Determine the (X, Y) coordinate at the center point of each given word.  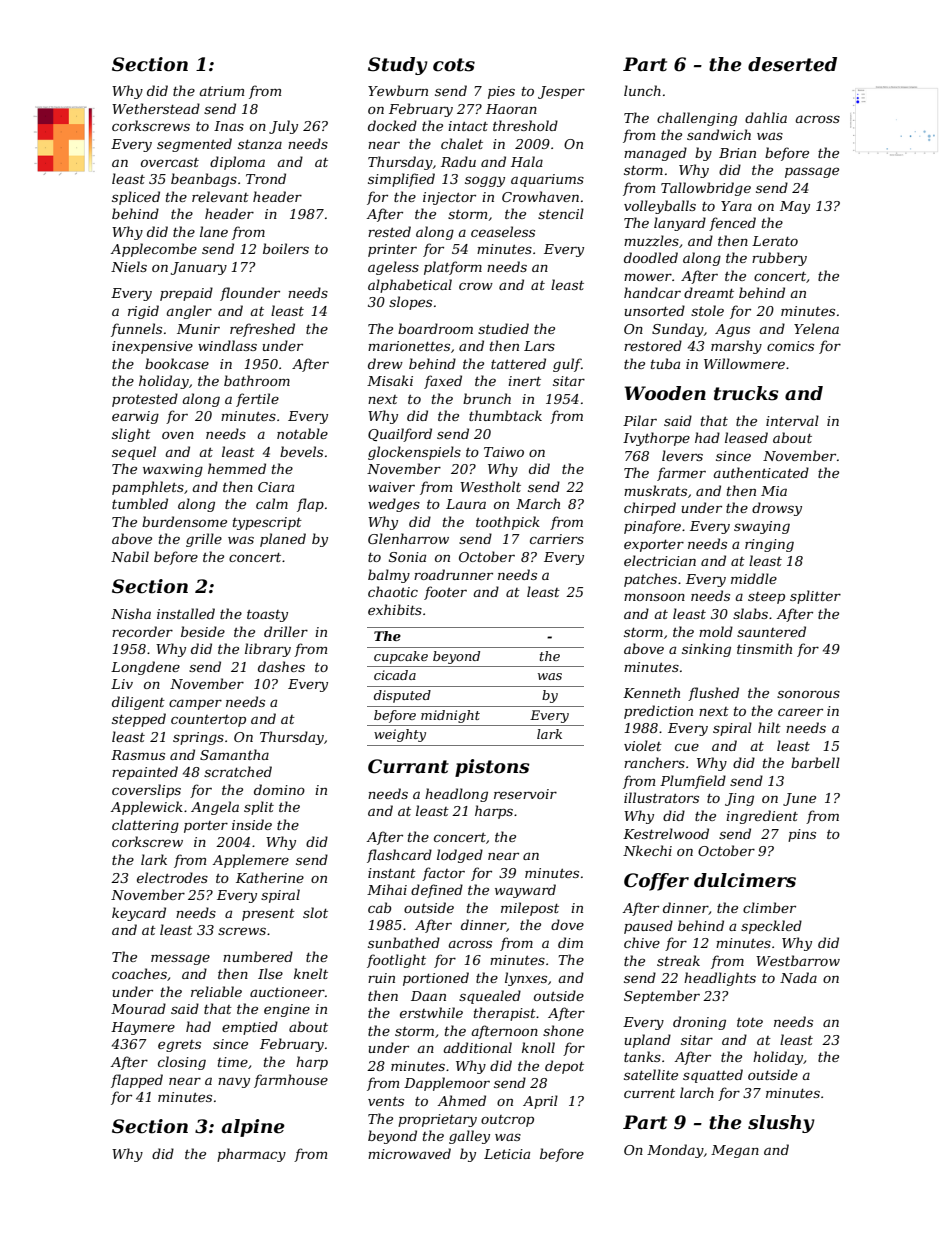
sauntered (771, 631)
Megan (735, 1151)
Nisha (131, 613)
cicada (395, 675)
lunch (642, 90)
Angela (215, 808)
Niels (129, 266)
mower (648, 277)
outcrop (507, 1121)
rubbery (779, 259)
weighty (400, 735)
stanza (260, 145)
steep (766, 598)
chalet (462, 143)
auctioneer (287, 992)
